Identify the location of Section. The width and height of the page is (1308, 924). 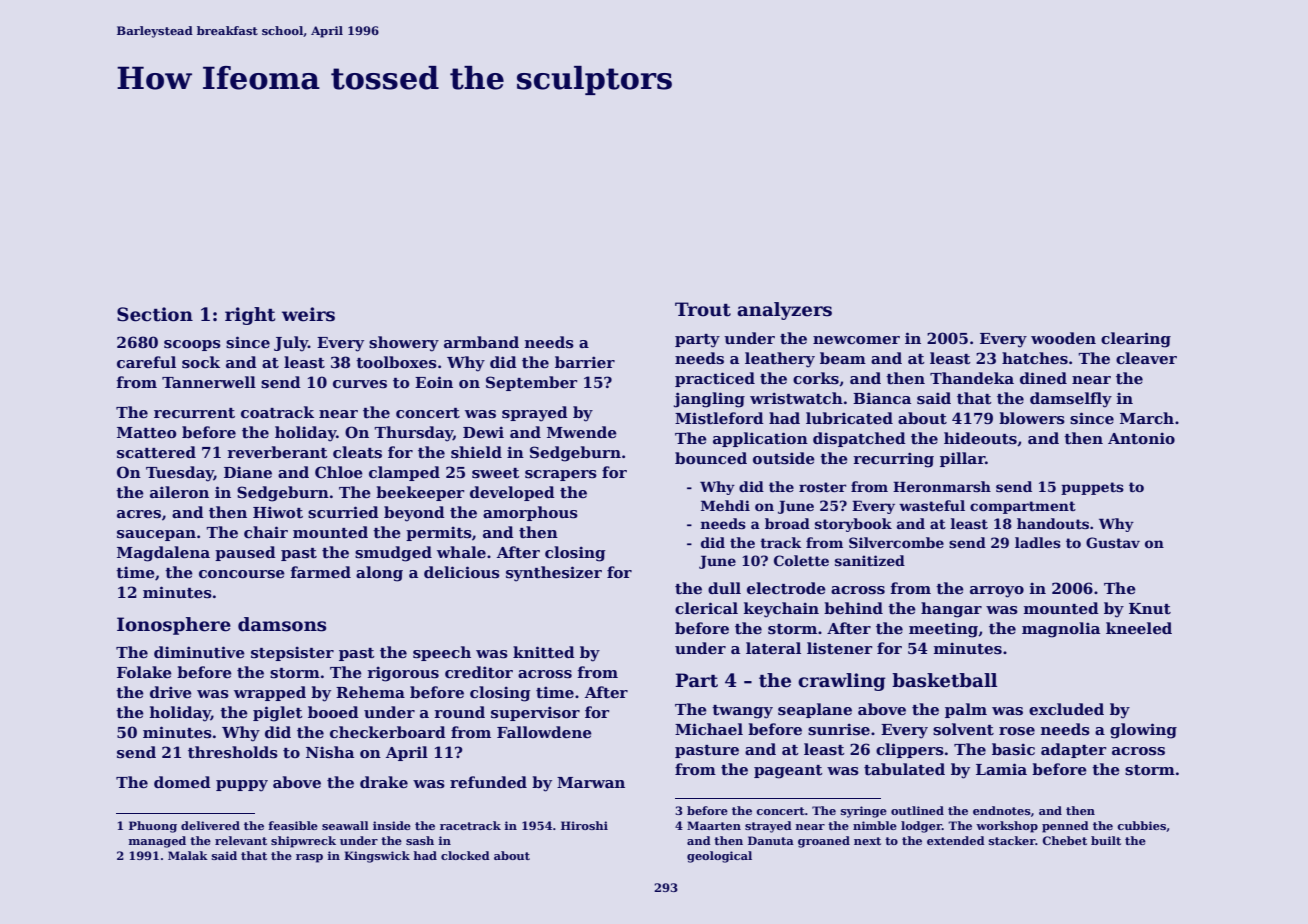
(155, 314).
